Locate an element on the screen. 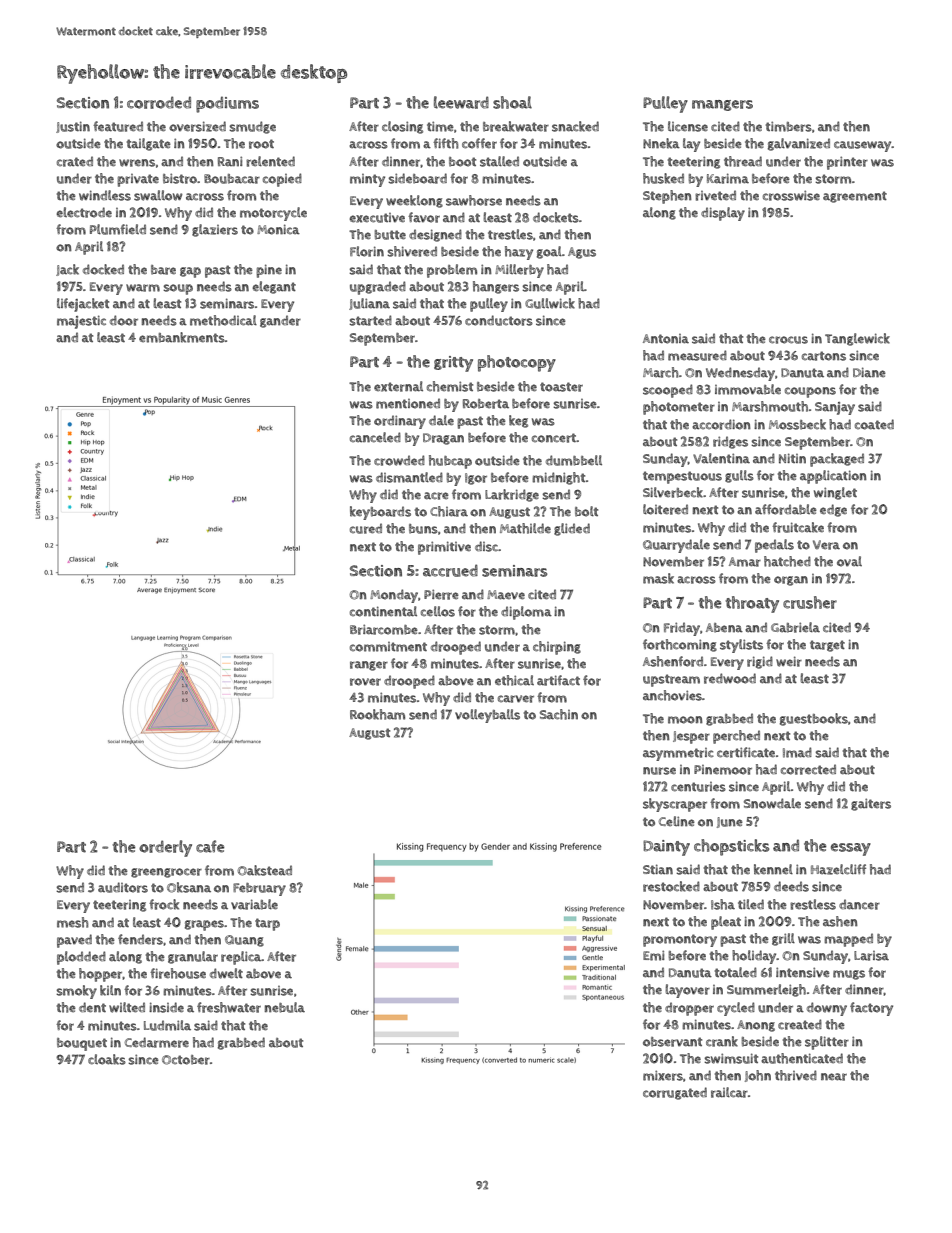 The width and height of the screenshot is (952, 1233). glaziers is located at coordinates (215, 230).
